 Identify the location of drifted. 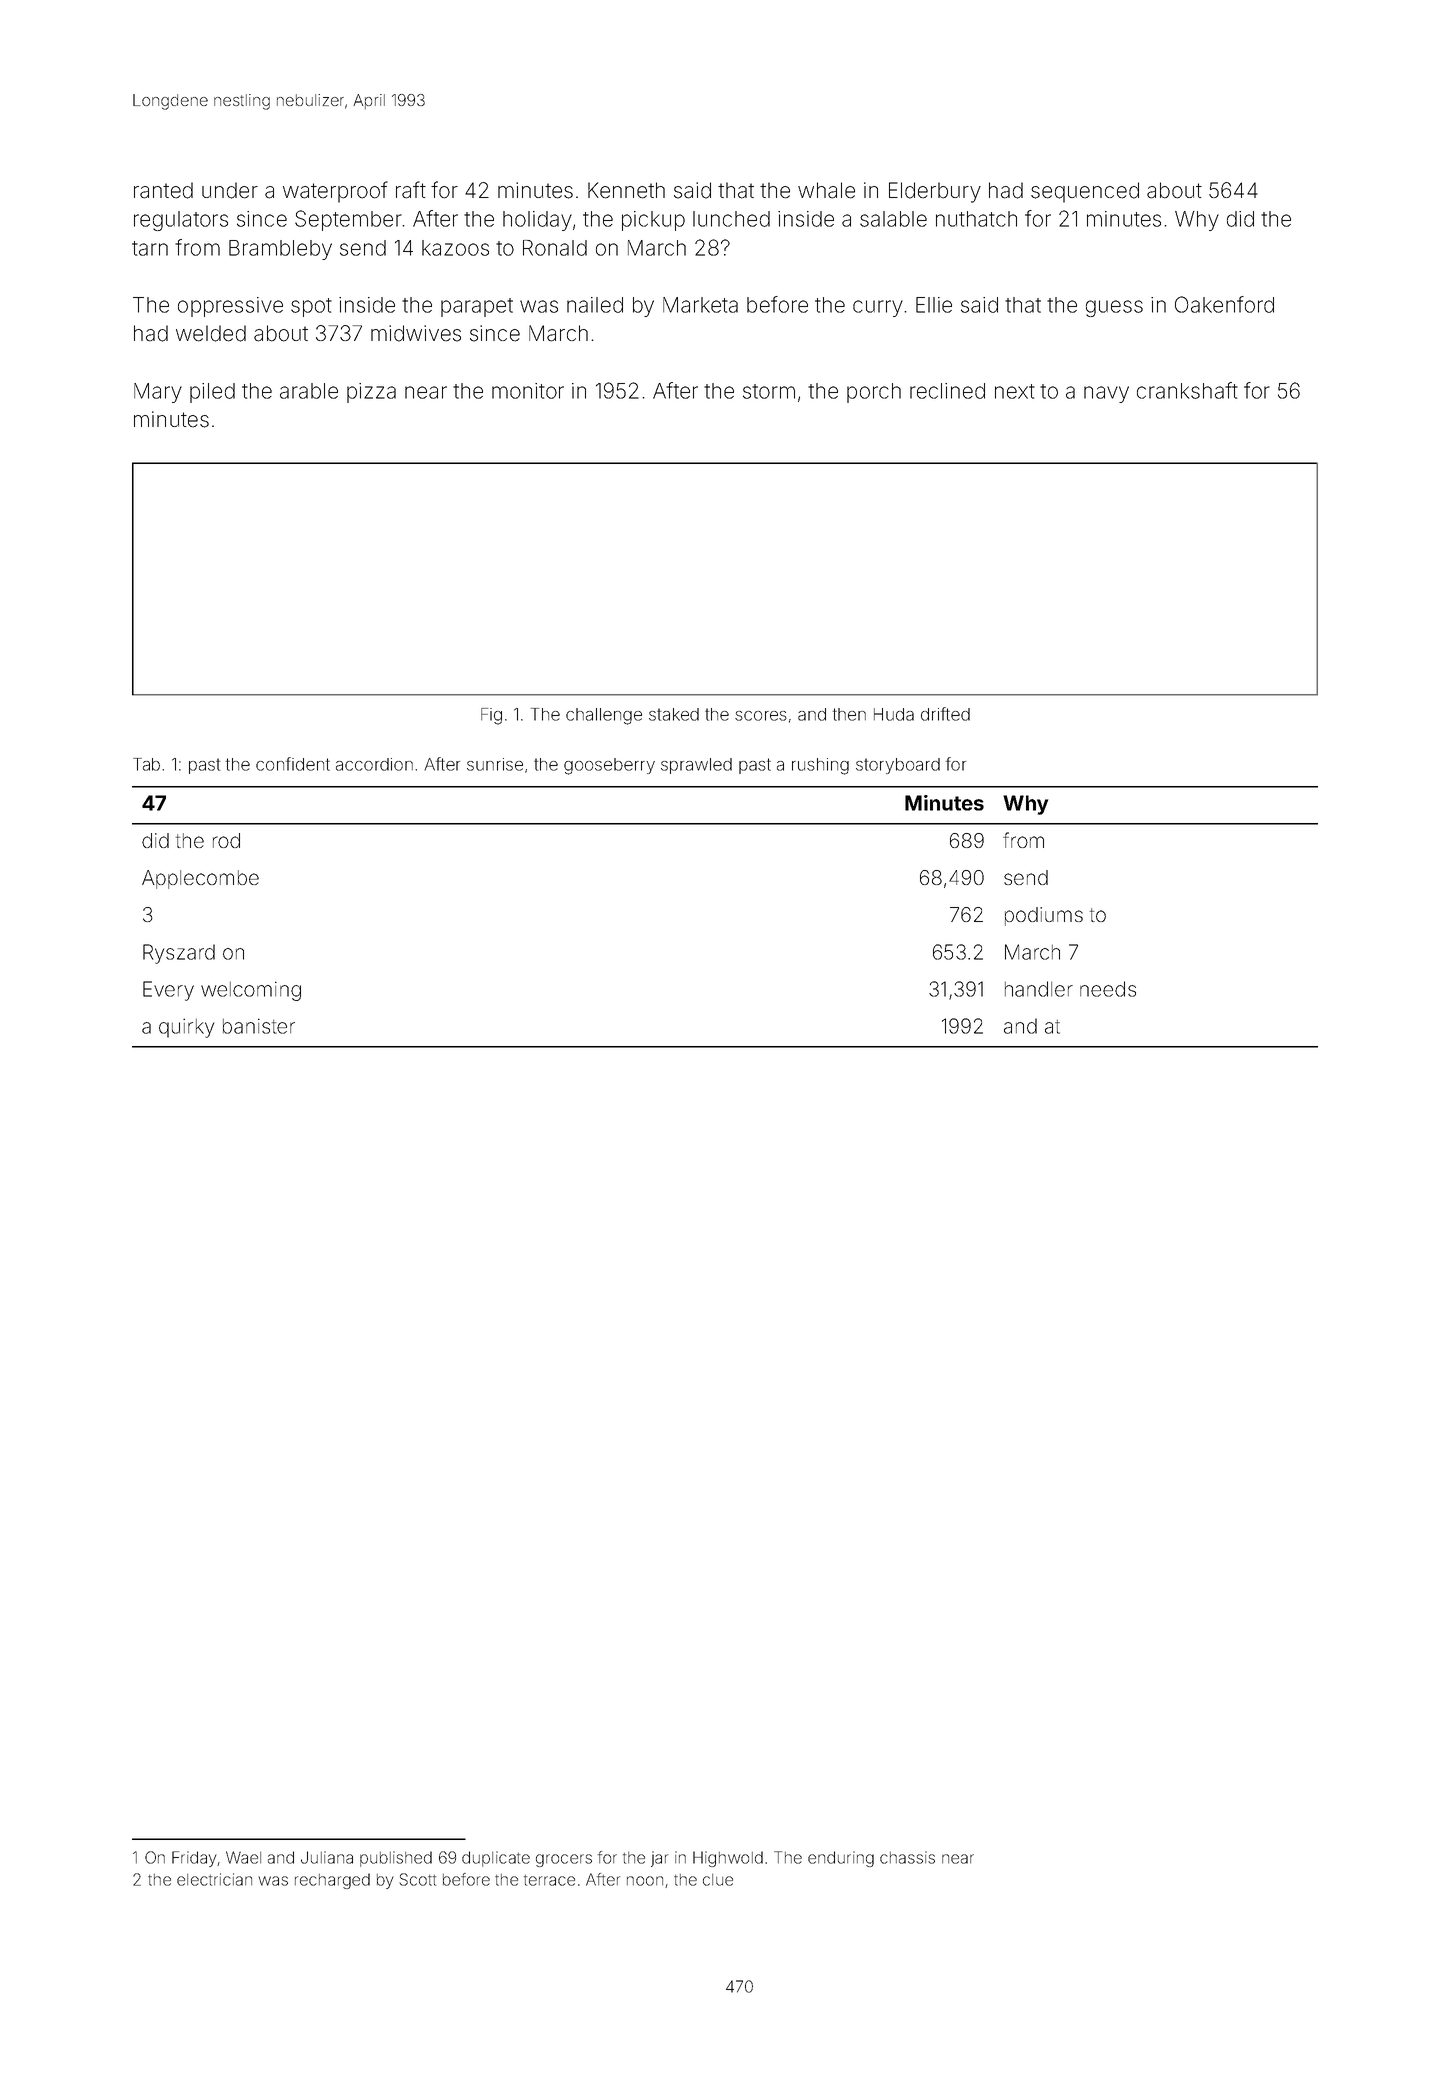
(945, 714).
